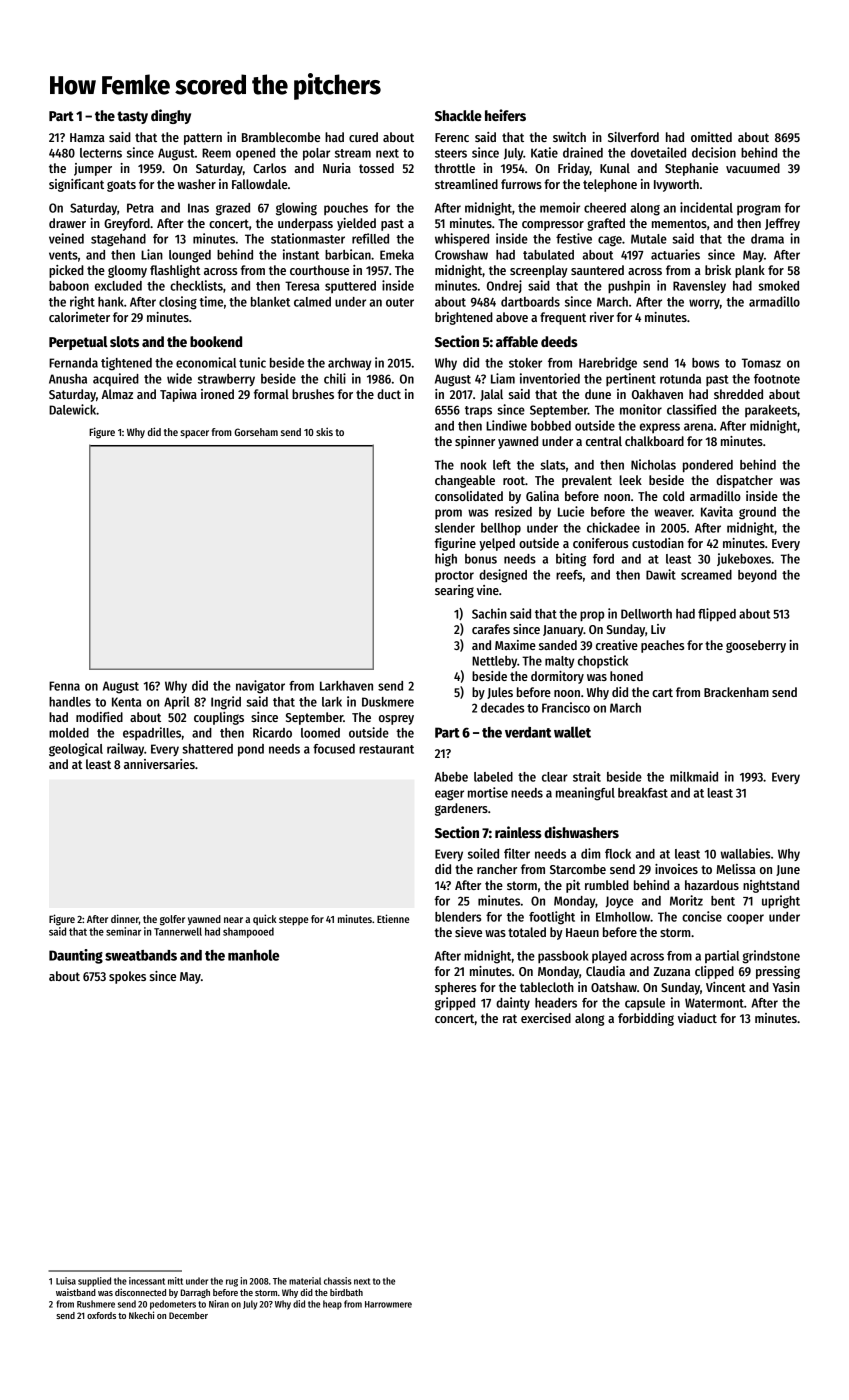 The image size is (849, 1400). I want to click on Brackenham, so click(736, 692).
